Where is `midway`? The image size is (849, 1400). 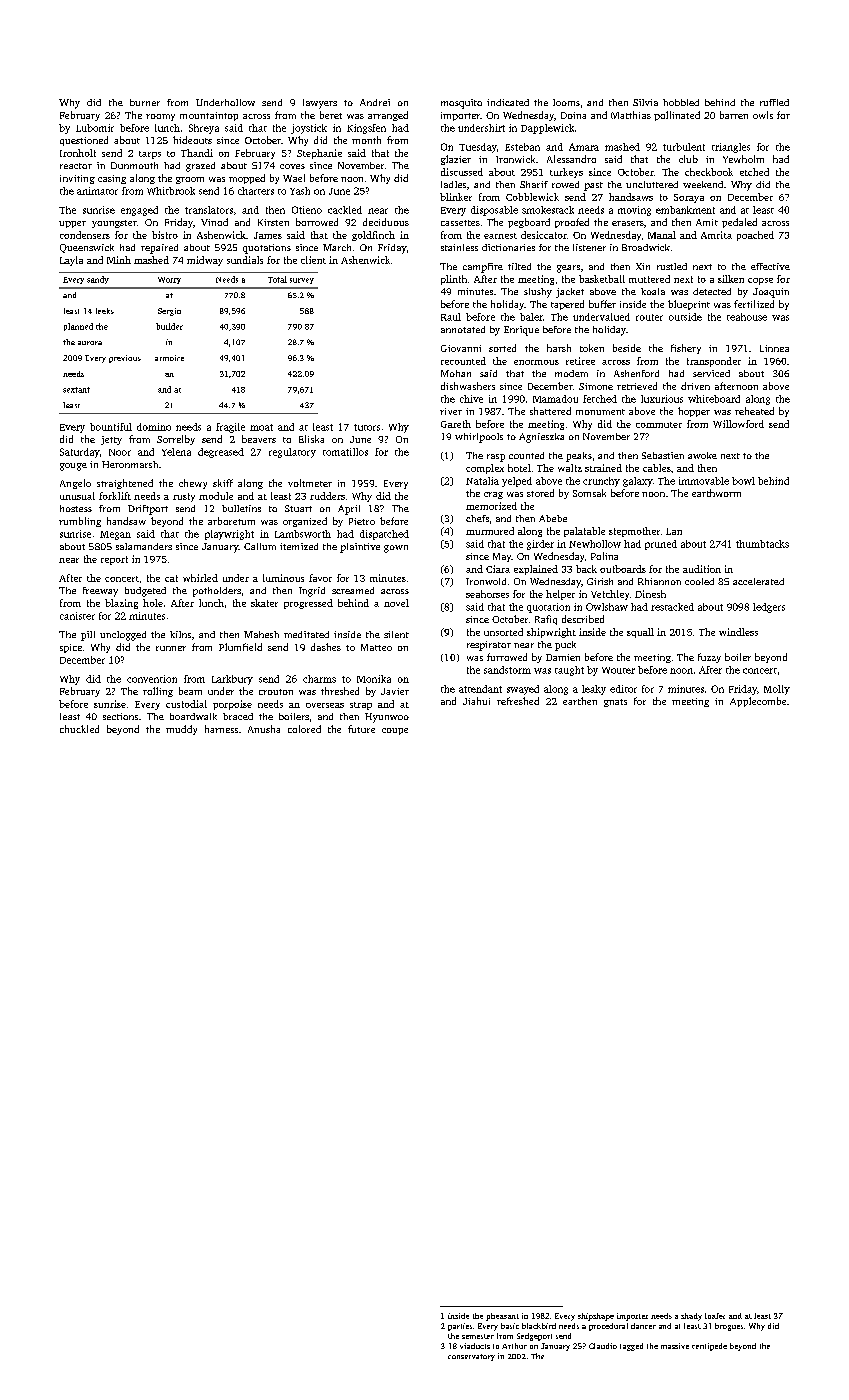 midway is located at coordinates (205, 261).
